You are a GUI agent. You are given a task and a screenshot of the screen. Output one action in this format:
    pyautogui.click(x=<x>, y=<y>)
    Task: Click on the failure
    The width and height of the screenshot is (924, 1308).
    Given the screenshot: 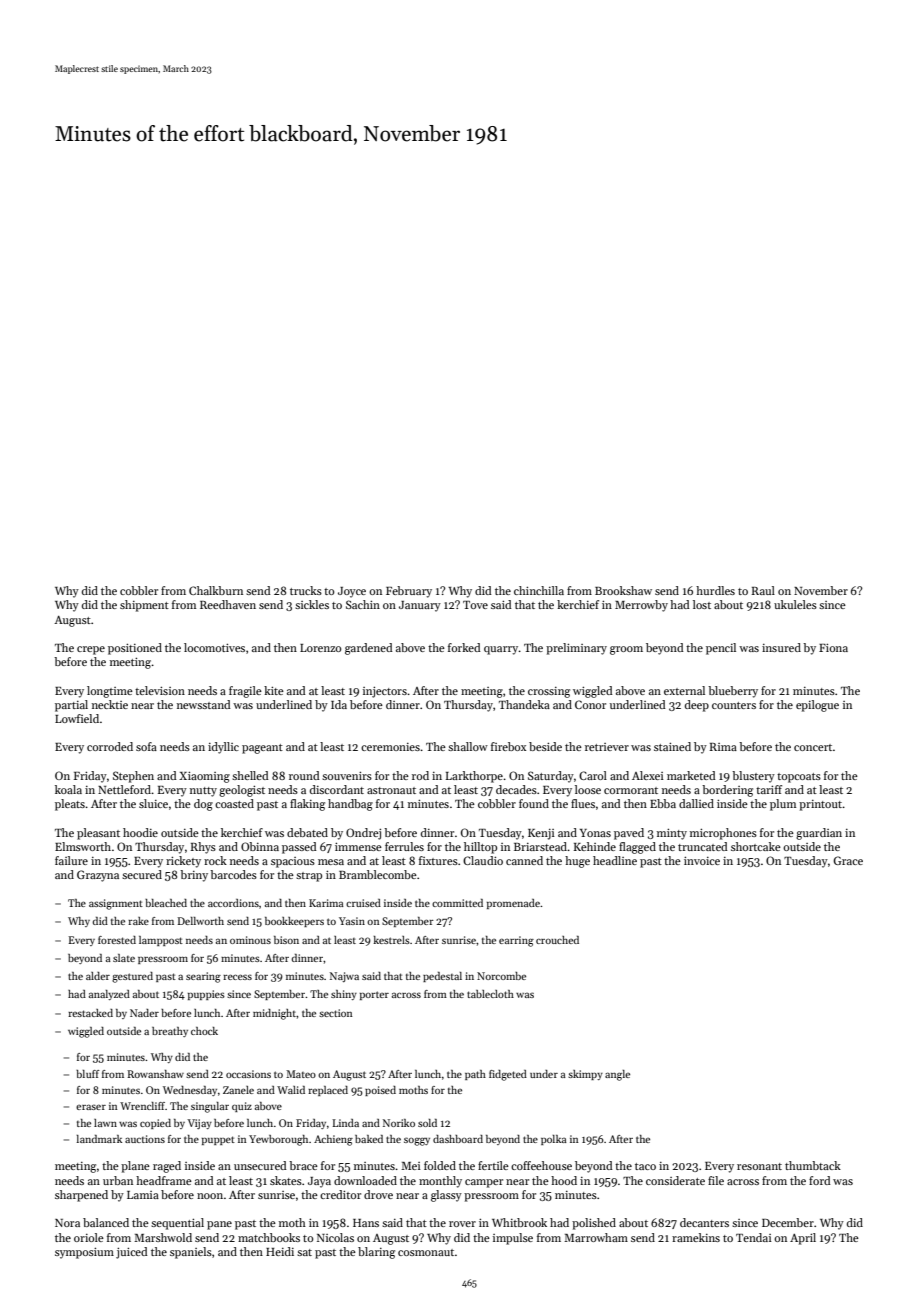 What is the action you would take?
    pyautogui.click(x=71, y=860)
